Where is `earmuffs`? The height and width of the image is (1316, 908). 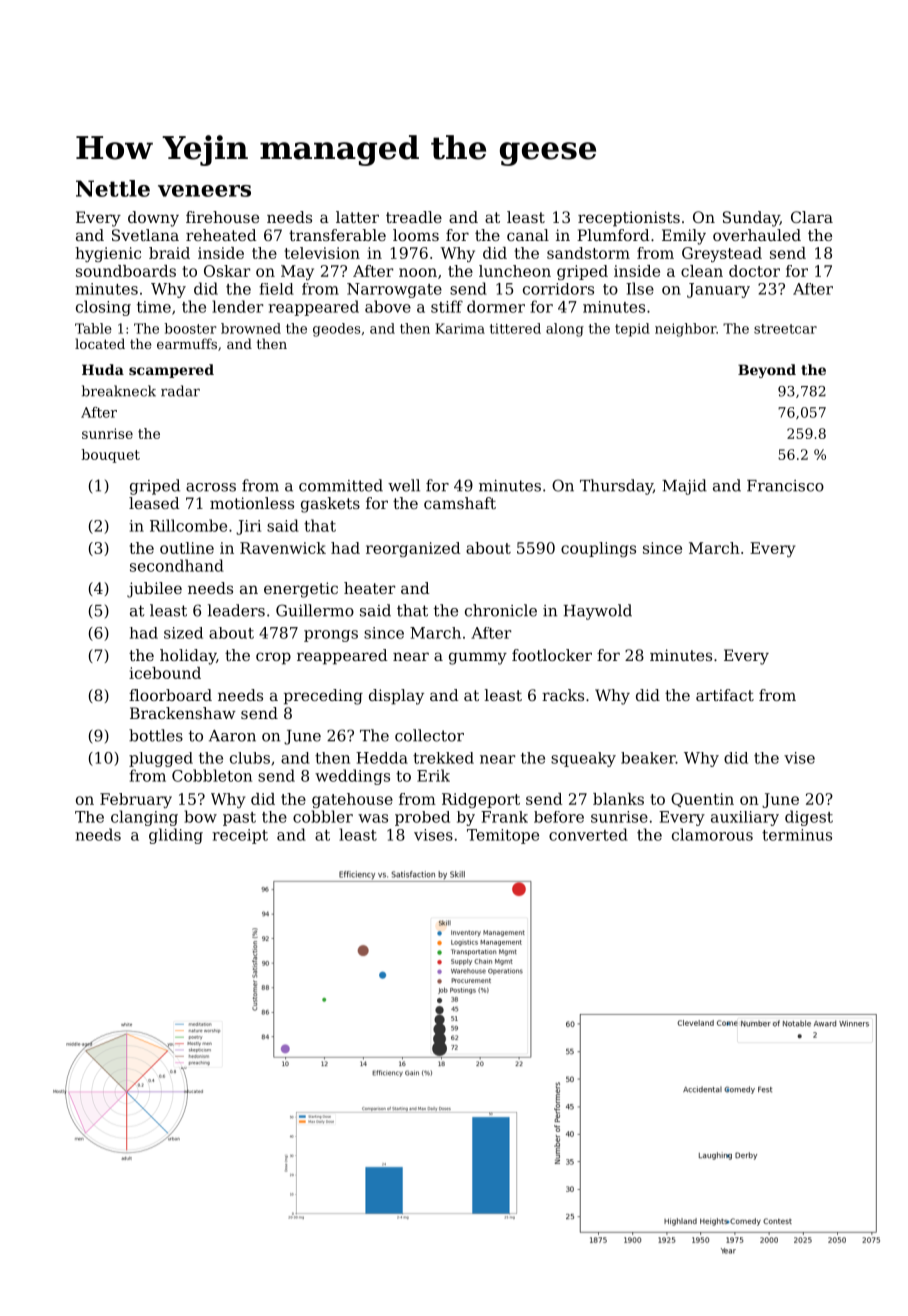 earmuffs is located at coordinates (187, 343).
